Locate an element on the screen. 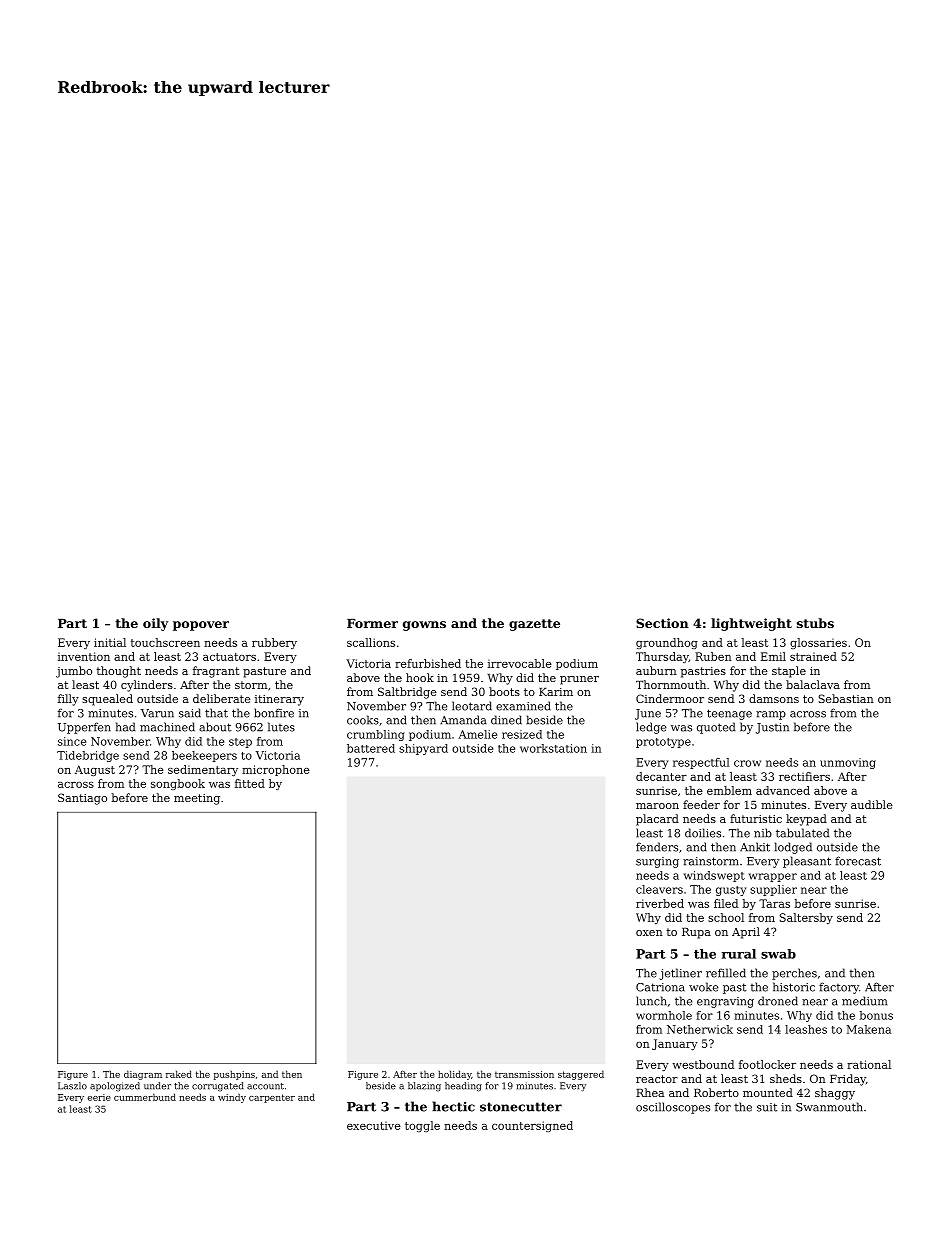  eerie is located at coordinates (99, 1097).
